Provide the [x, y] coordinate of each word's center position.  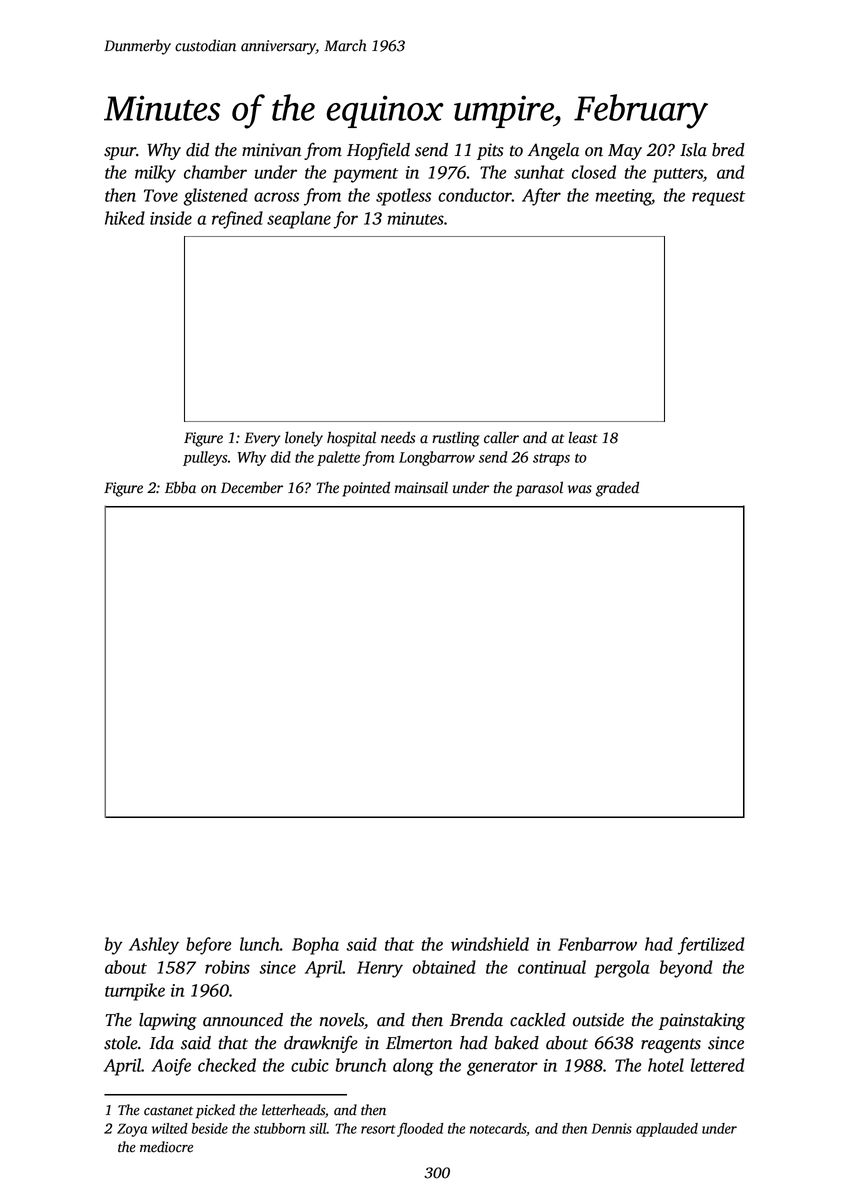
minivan [271, 150]
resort [378, 1129]
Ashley [154, 946]
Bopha [315, 946]
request [718, 198]
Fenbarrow [597, 944]
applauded [667, 1130]
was [580, 489]
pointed [366, 489]
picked [215, 1111]
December [252, 487]
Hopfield [378, 151]
